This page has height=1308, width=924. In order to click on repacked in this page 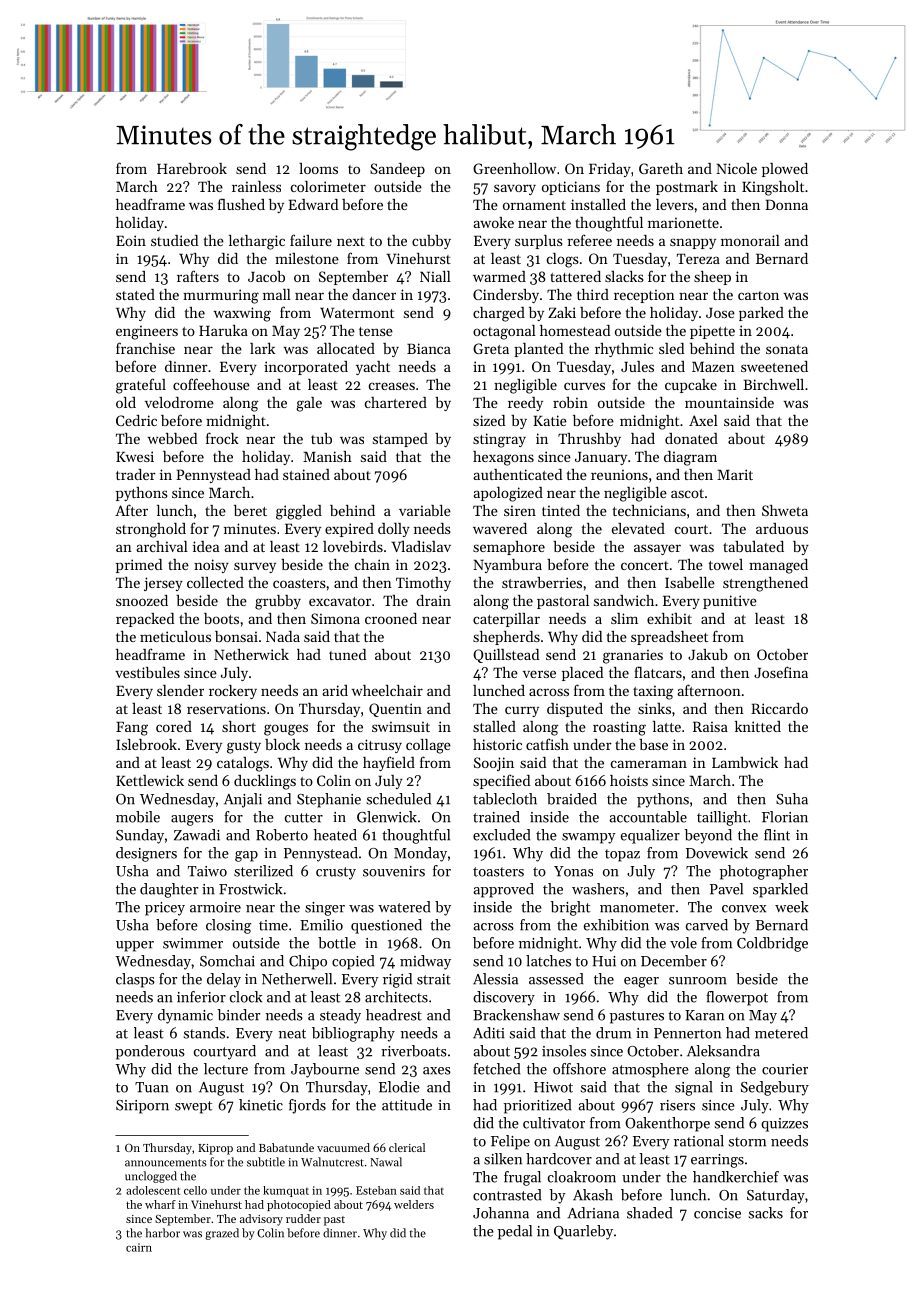, I will do `click(145, 620)`.
